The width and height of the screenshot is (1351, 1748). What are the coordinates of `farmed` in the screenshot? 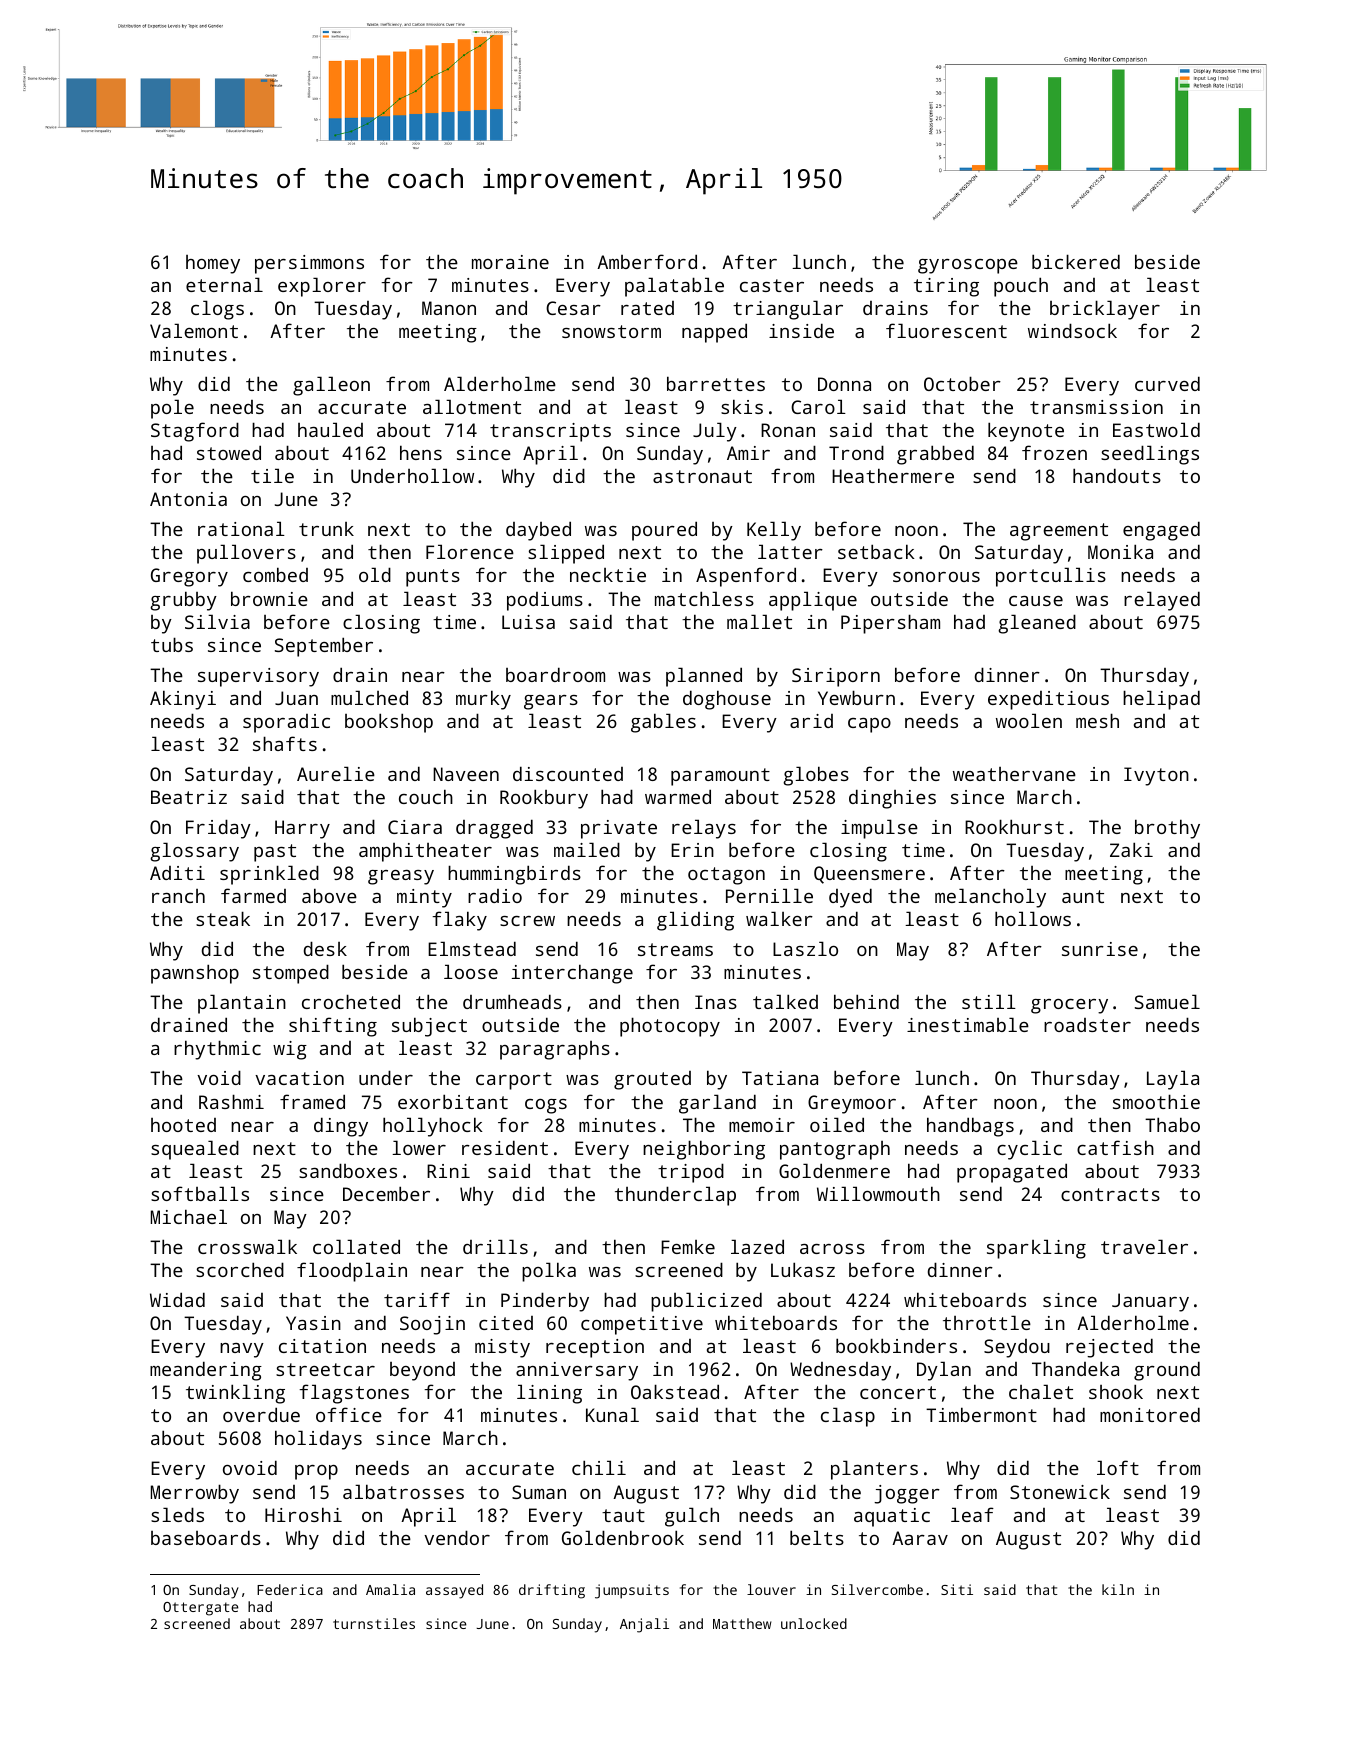 It's located at (253, 895).
